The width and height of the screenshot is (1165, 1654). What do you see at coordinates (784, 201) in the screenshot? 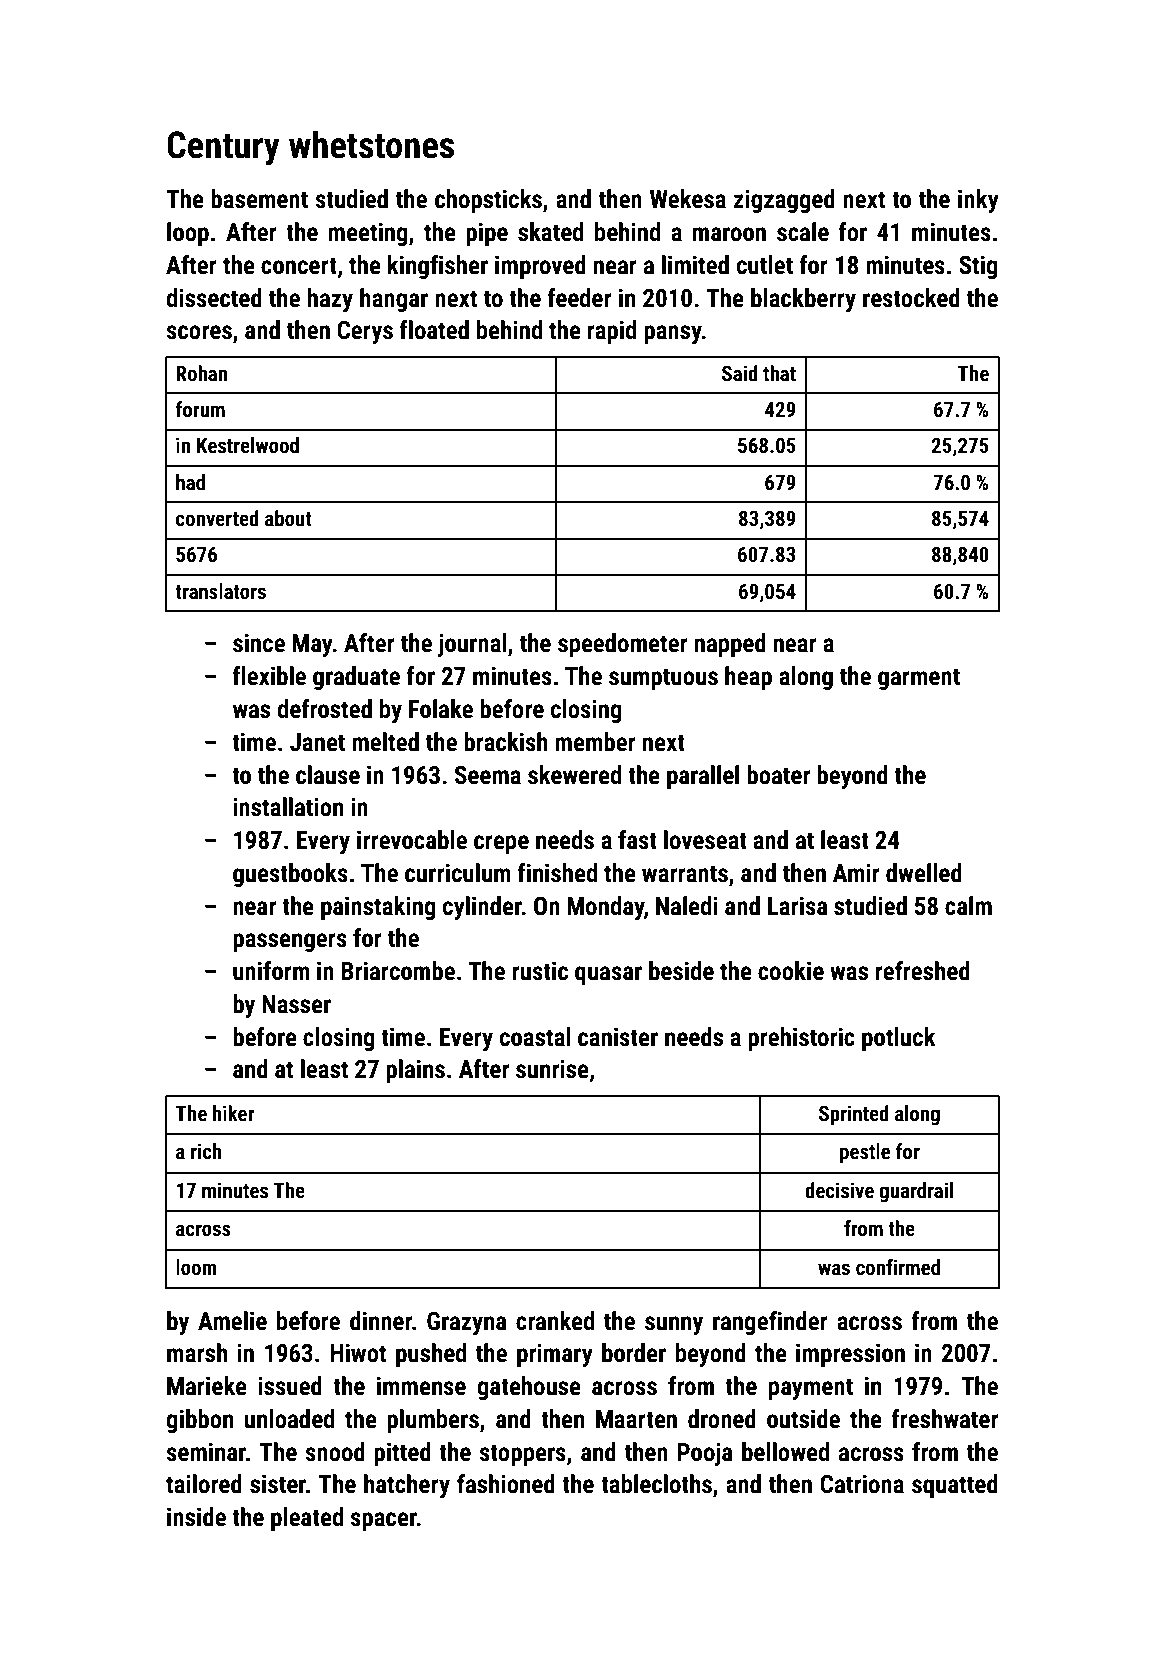
I see `zigzagged` at bounding box center [784, 201].
